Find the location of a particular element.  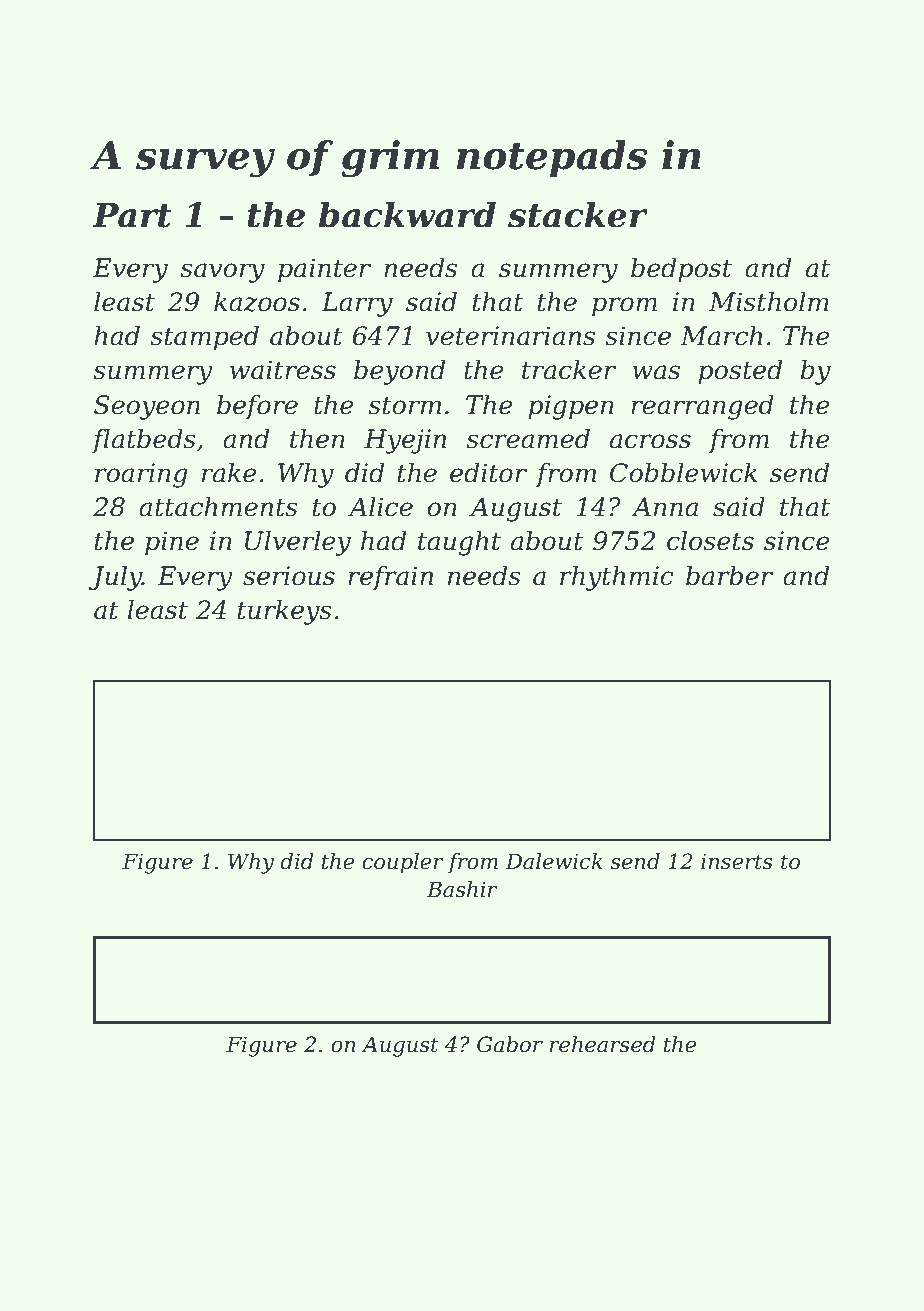

July is located at coordinates (115, 578).
